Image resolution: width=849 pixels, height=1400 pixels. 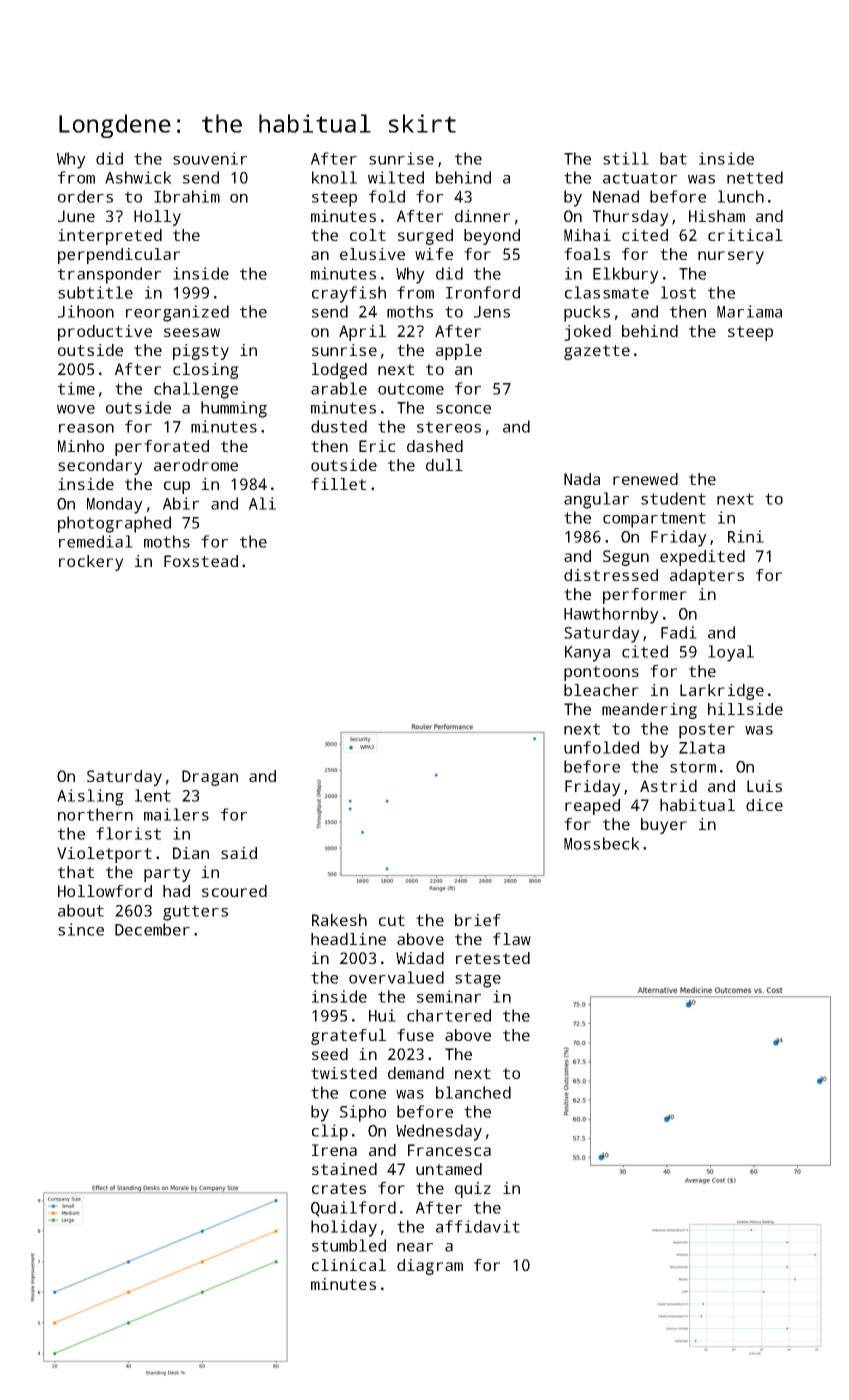 What do you see at coordinates (664, 826) in the page?
I see `buyer` at bounding box center [664, 826].
